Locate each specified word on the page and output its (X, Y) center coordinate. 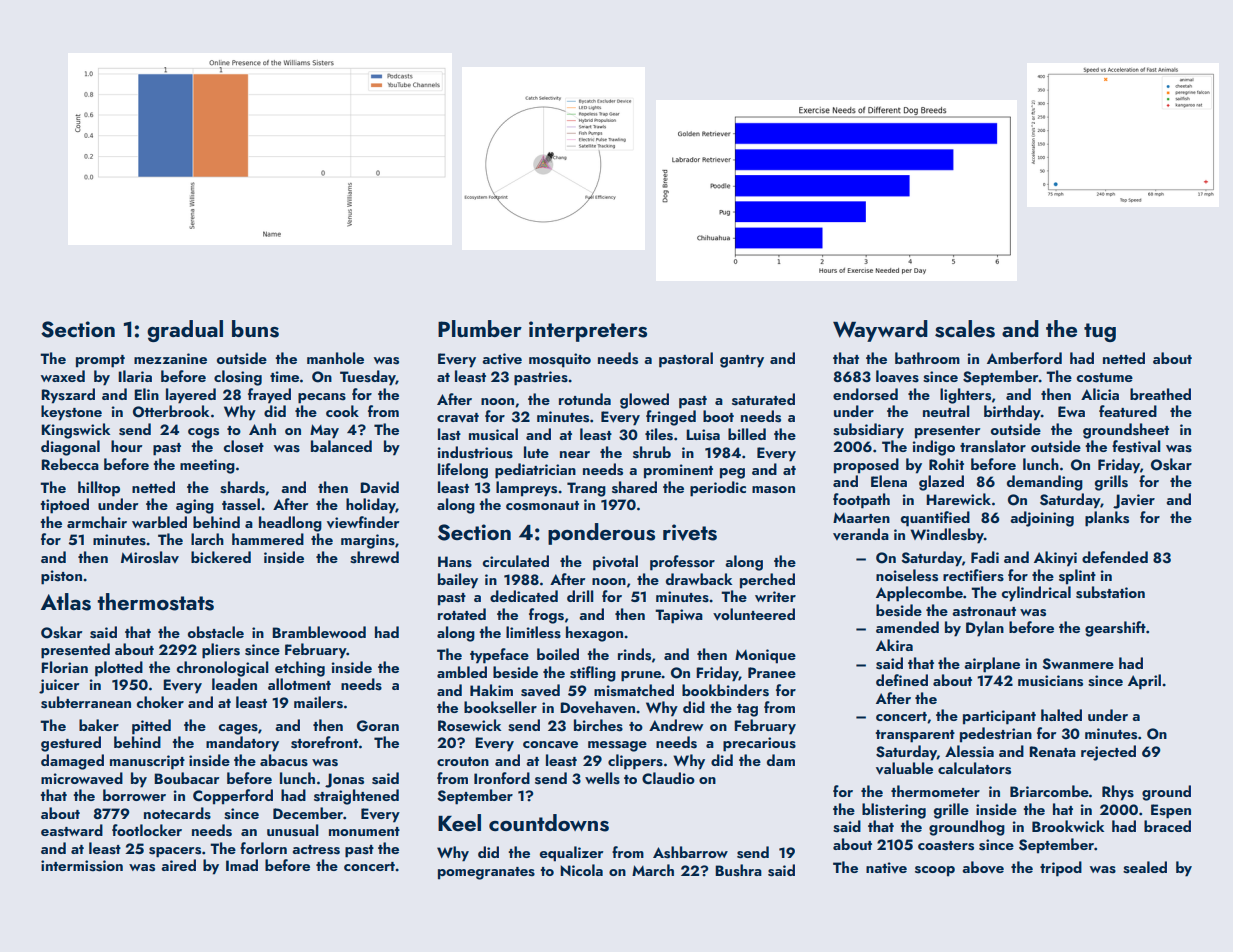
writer (775, 596)
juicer (59, 686)
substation (1110, 592)
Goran (378, 726)
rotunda (585, 399)
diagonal (70, 448)
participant (999, 717)
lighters (965, 396)
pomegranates (486, 873)
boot (718, 416)
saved (540, 690)
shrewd (374, 557)
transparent (915, 736)
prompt (100, 361)
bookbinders (725, 690)
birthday (1012, 413)
